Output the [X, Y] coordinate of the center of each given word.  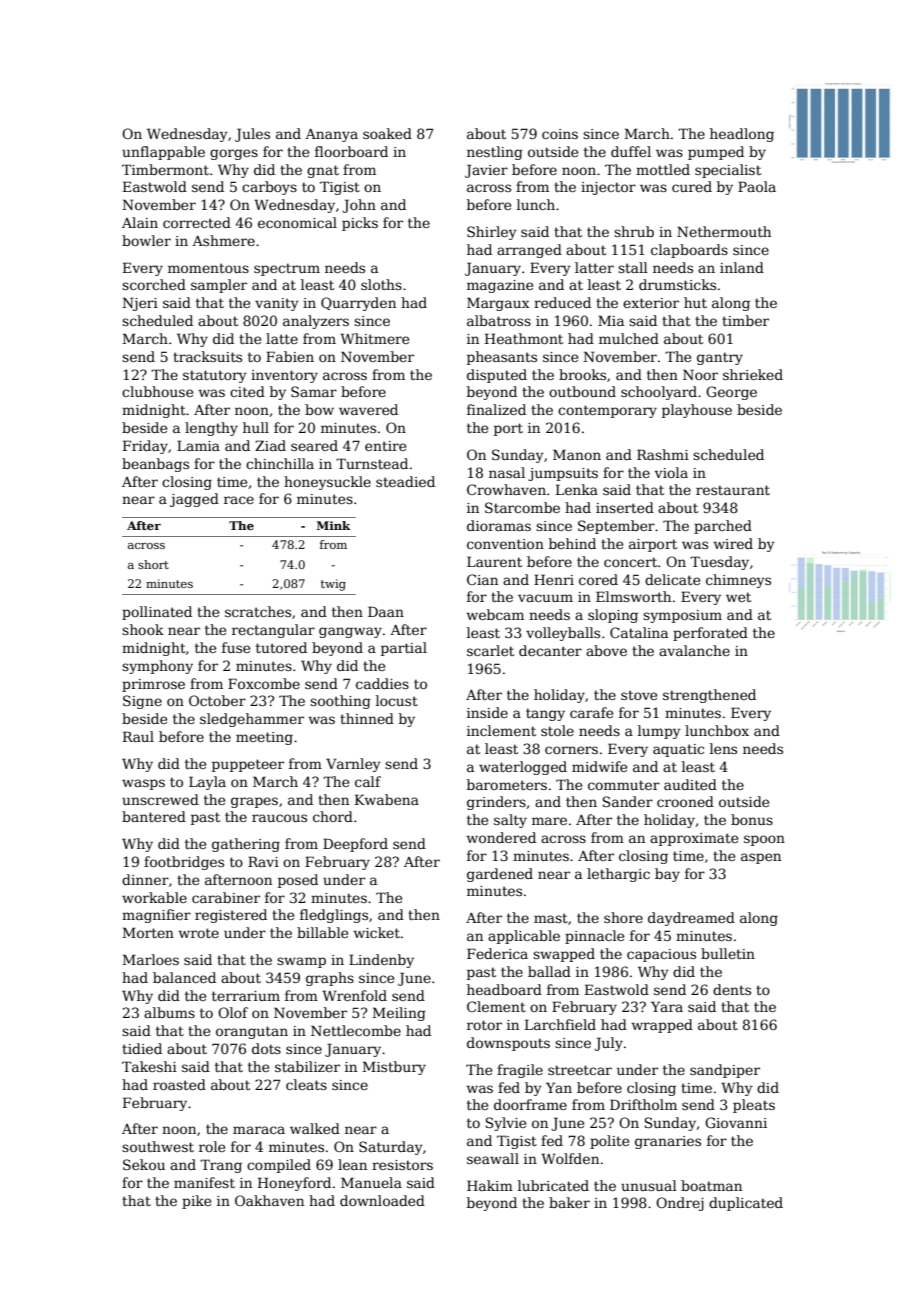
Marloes [151, 959]
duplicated [746, 1204]
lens [723, 748]
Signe [142, 702]
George [731, 393]
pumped [716, 153]
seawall [493, 1158]
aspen [761, 858]
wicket [377, 932]
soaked [387, 133]
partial [404, 649]
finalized [496, 409]
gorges [234, 154]
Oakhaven [269, 1200]
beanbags [155, 465]
